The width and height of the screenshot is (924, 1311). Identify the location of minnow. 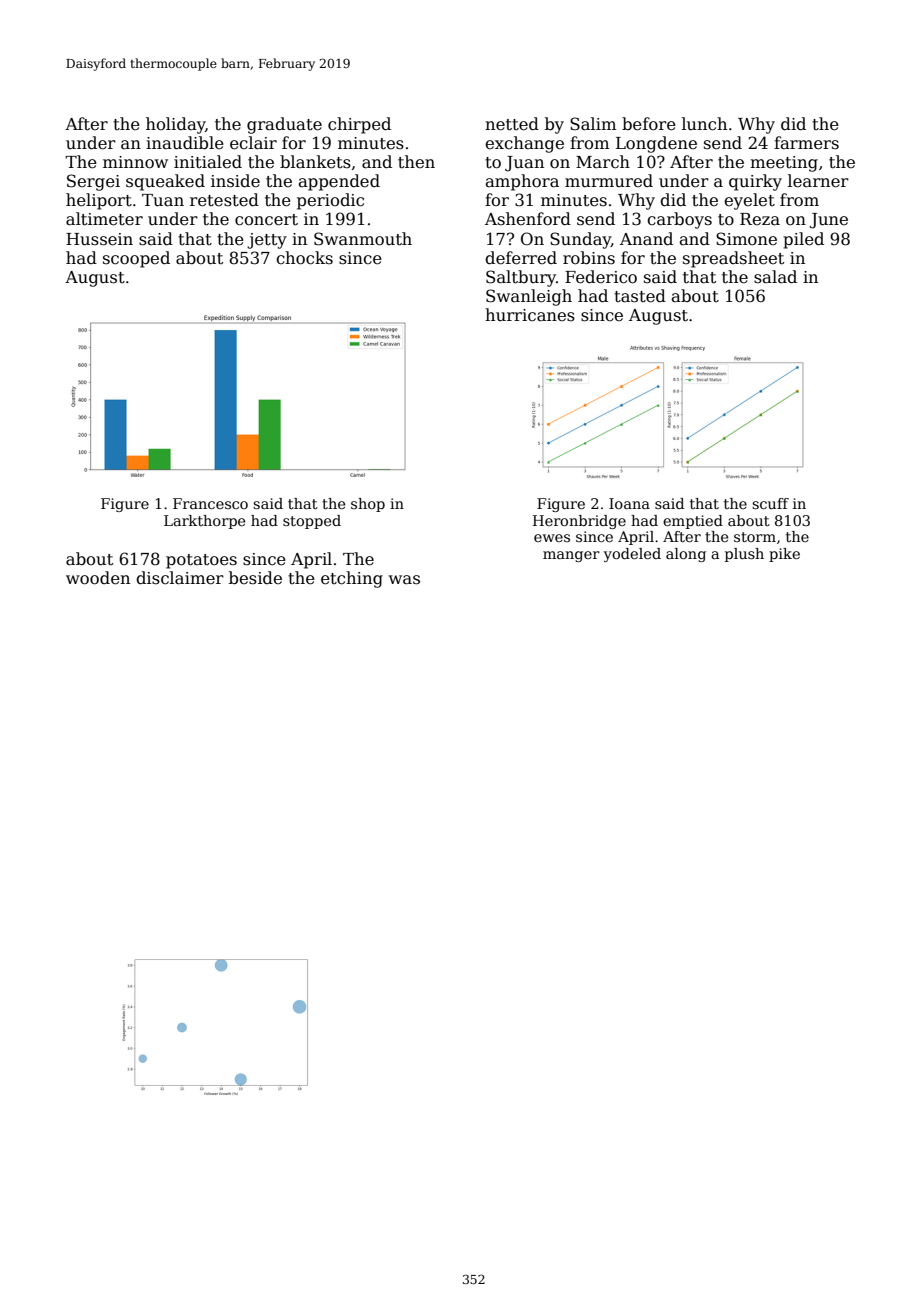
(135, 162).
